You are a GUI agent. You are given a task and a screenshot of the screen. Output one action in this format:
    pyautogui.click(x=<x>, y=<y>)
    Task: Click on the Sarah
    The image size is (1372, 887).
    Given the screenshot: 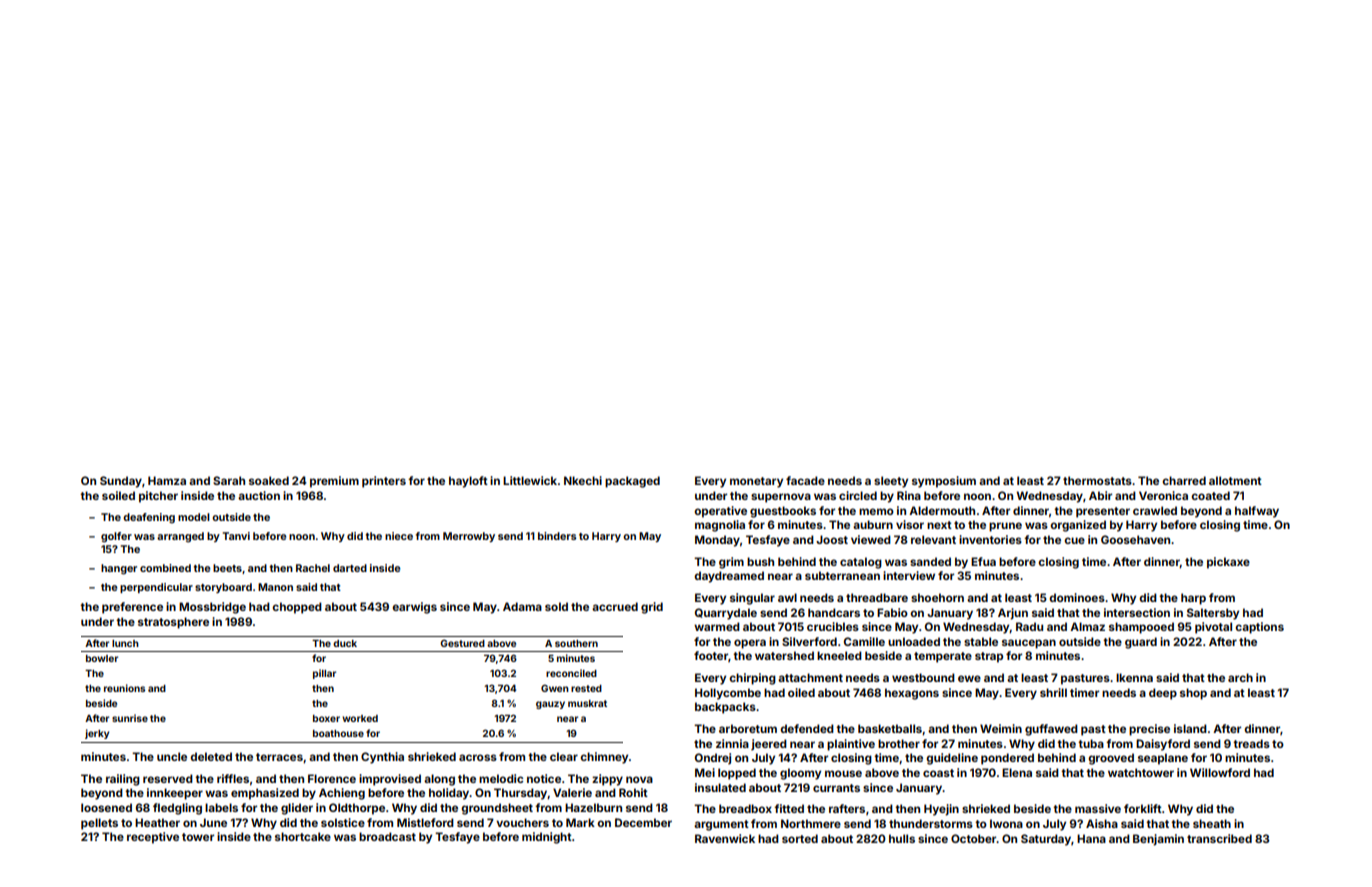 What is the action you would take?
    pyautogui.click(x=229, y=480)
